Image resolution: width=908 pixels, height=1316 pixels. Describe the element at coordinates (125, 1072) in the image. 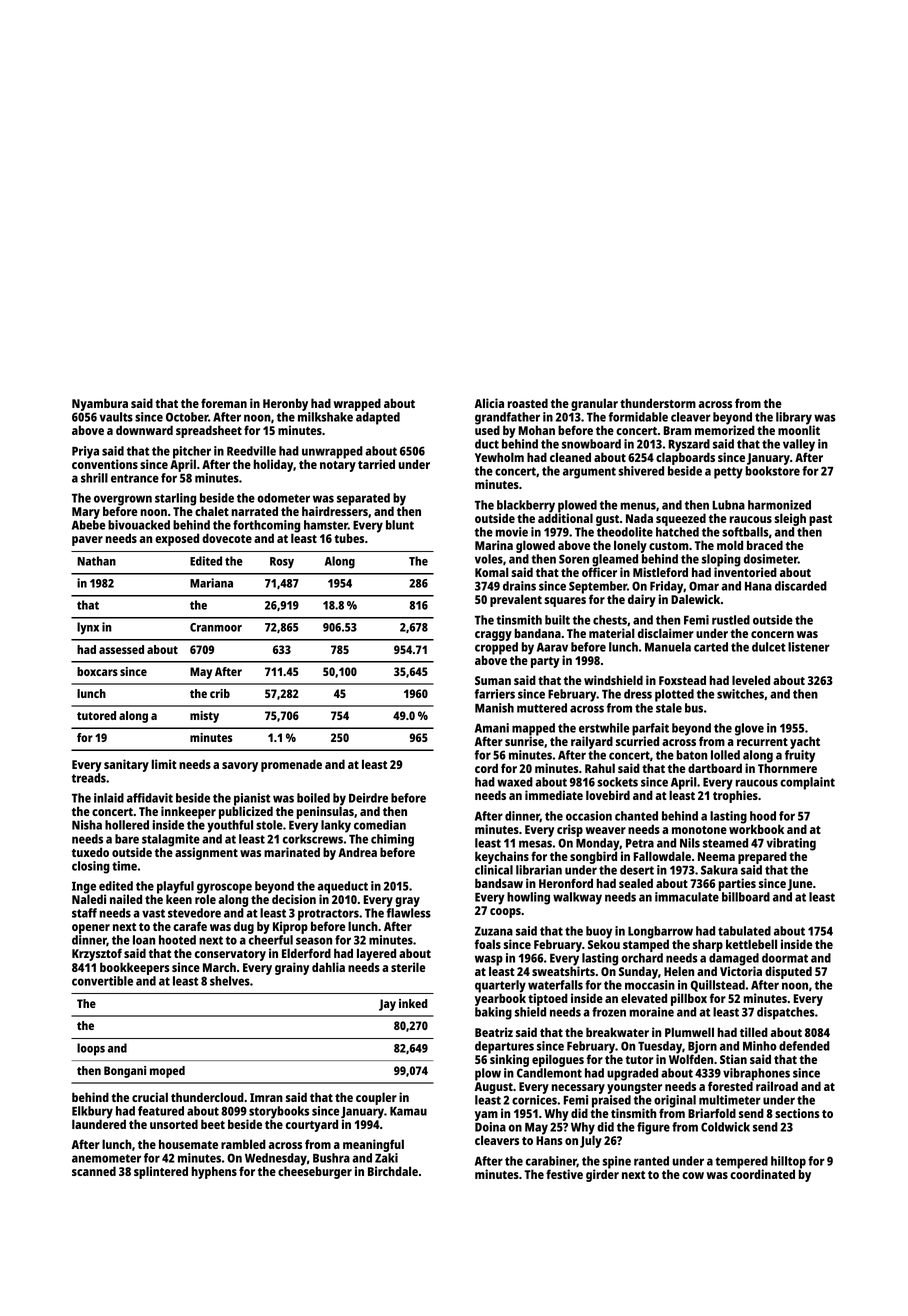

I see `Bongani` at that location.
